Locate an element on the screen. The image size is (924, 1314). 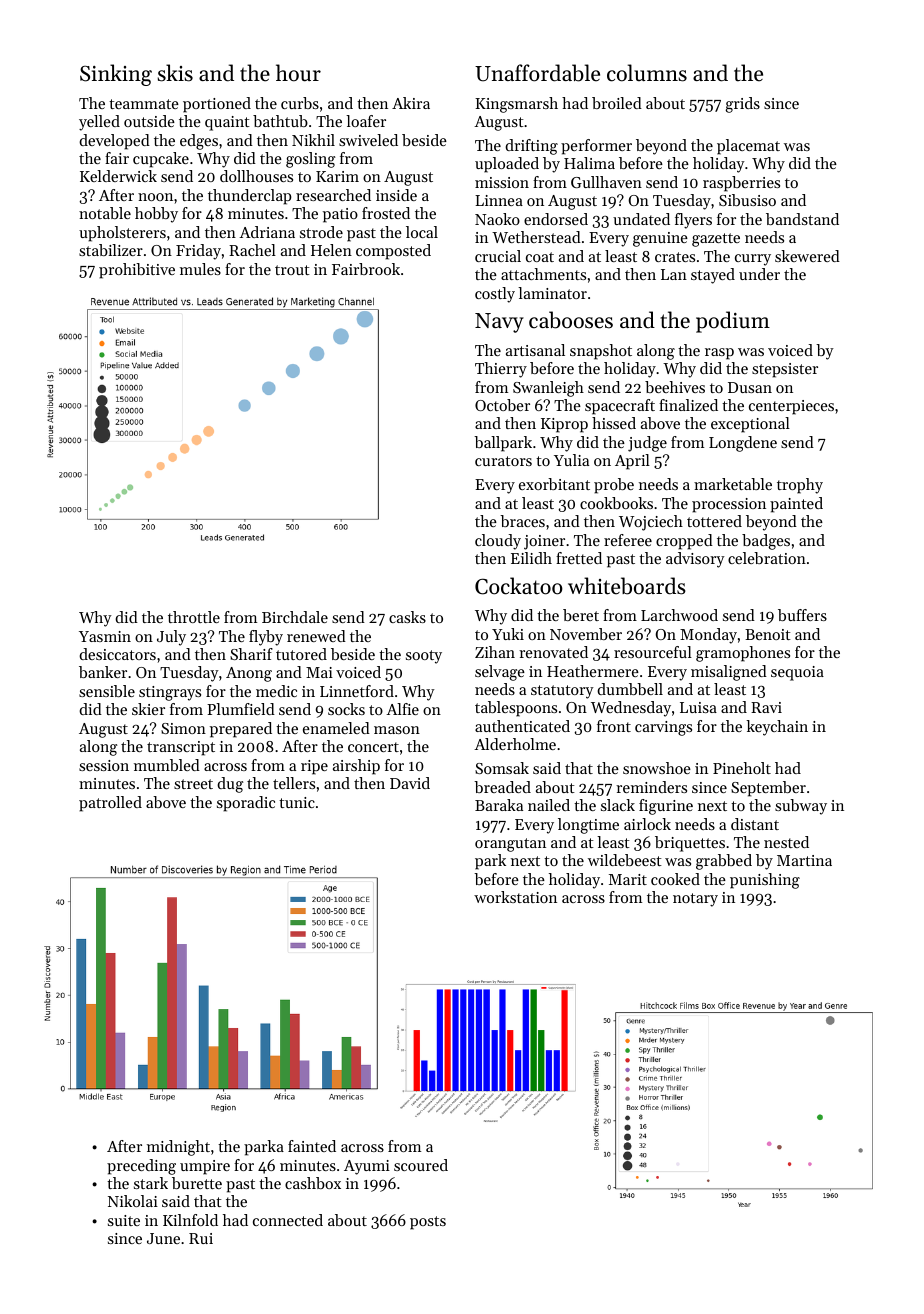
punishing is located at coordinates (765, 881).
